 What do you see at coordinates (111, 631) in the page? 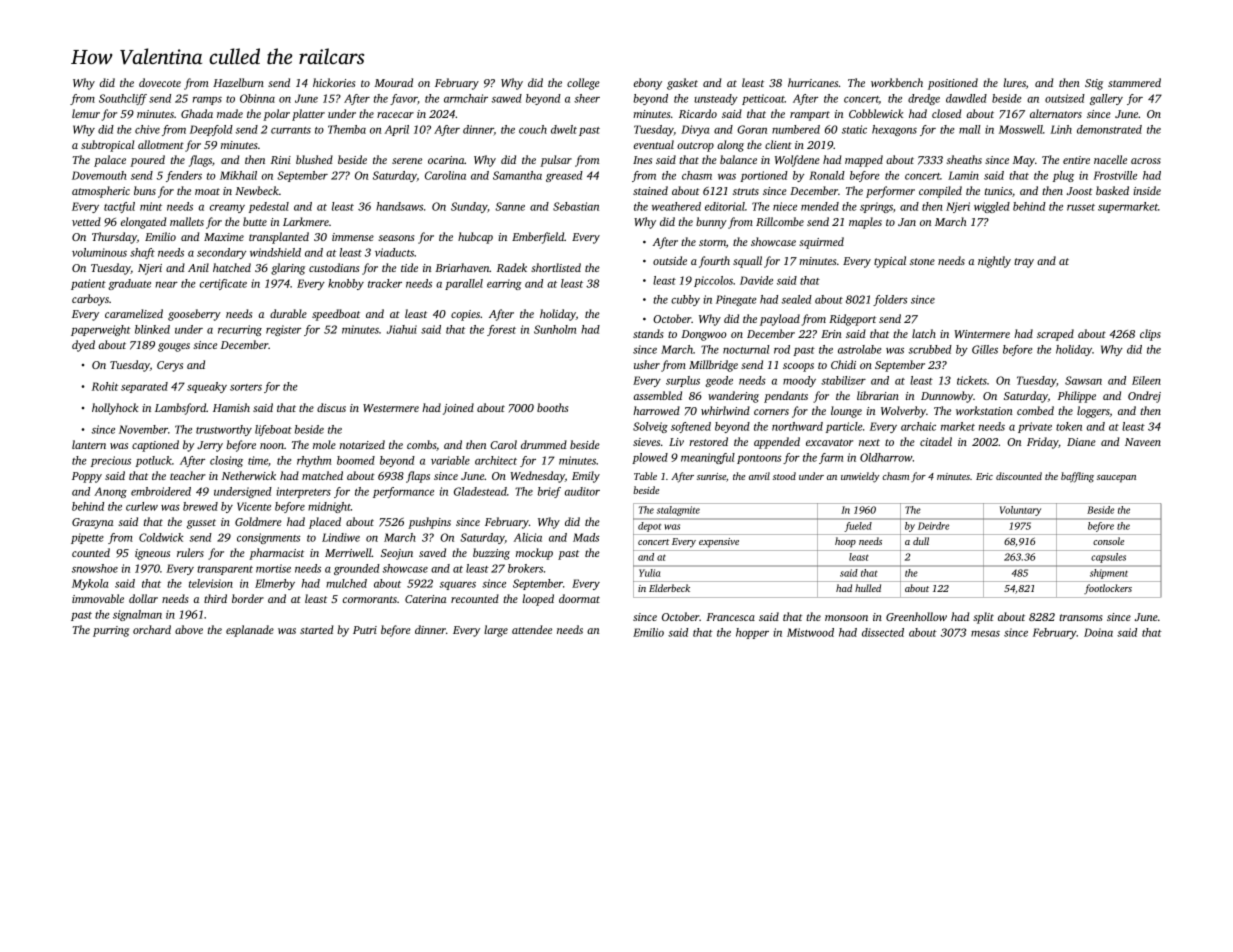
I see `purring` at bounding box center [111, 631].
